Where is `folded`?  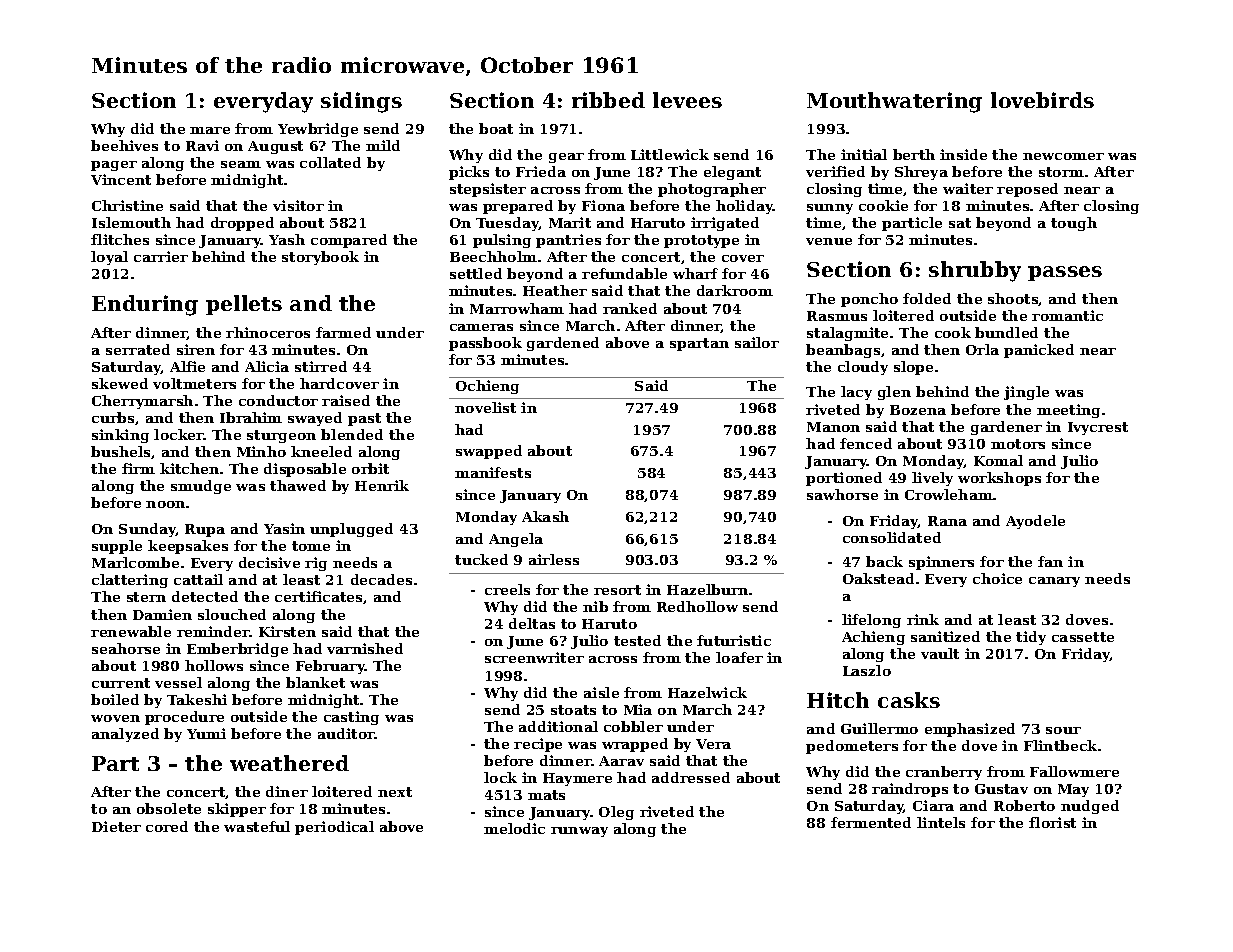
folded is located at coordinates (927, 298).
